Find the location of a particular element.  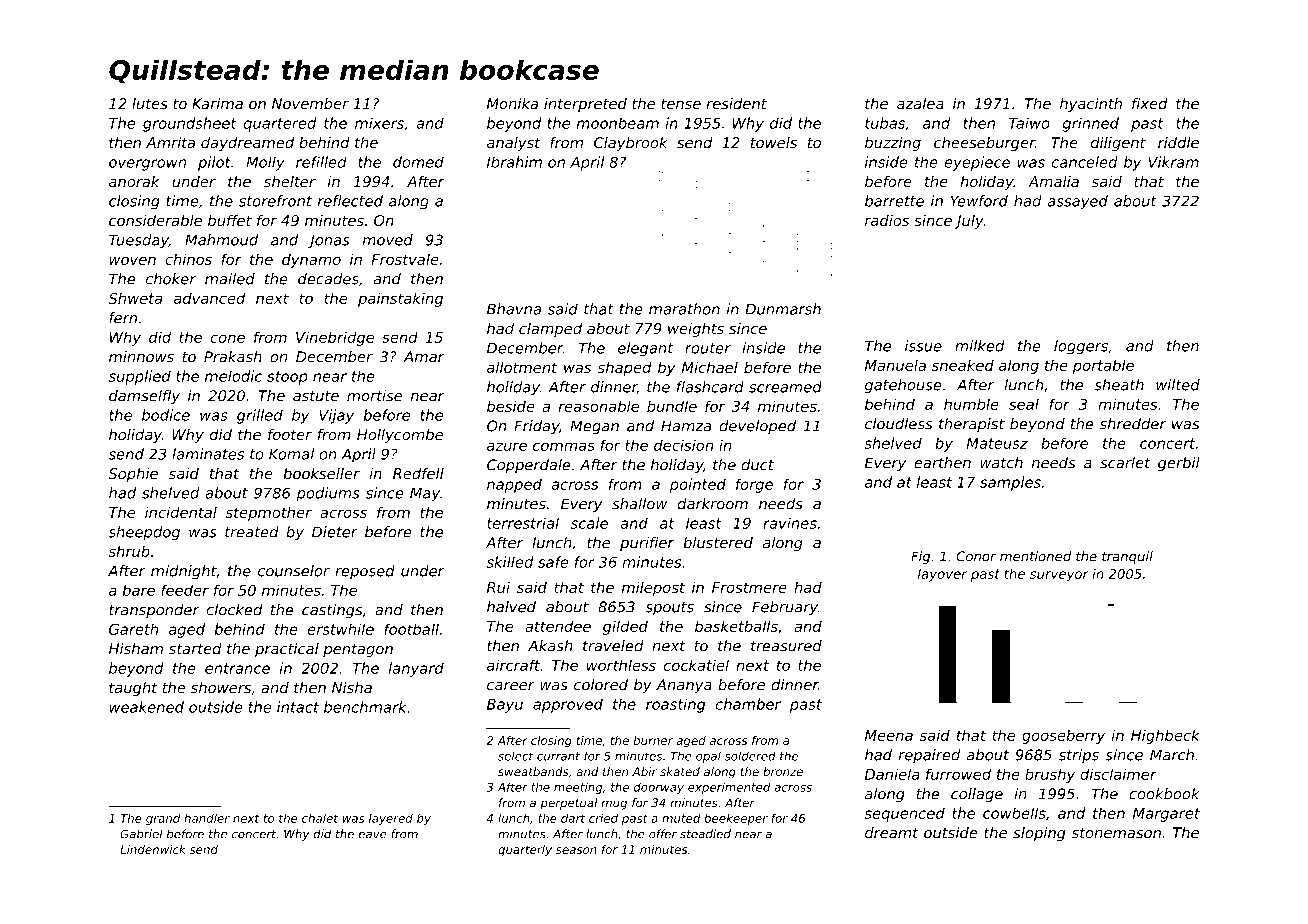

Vikram is located at coordinates (1173, 162).
